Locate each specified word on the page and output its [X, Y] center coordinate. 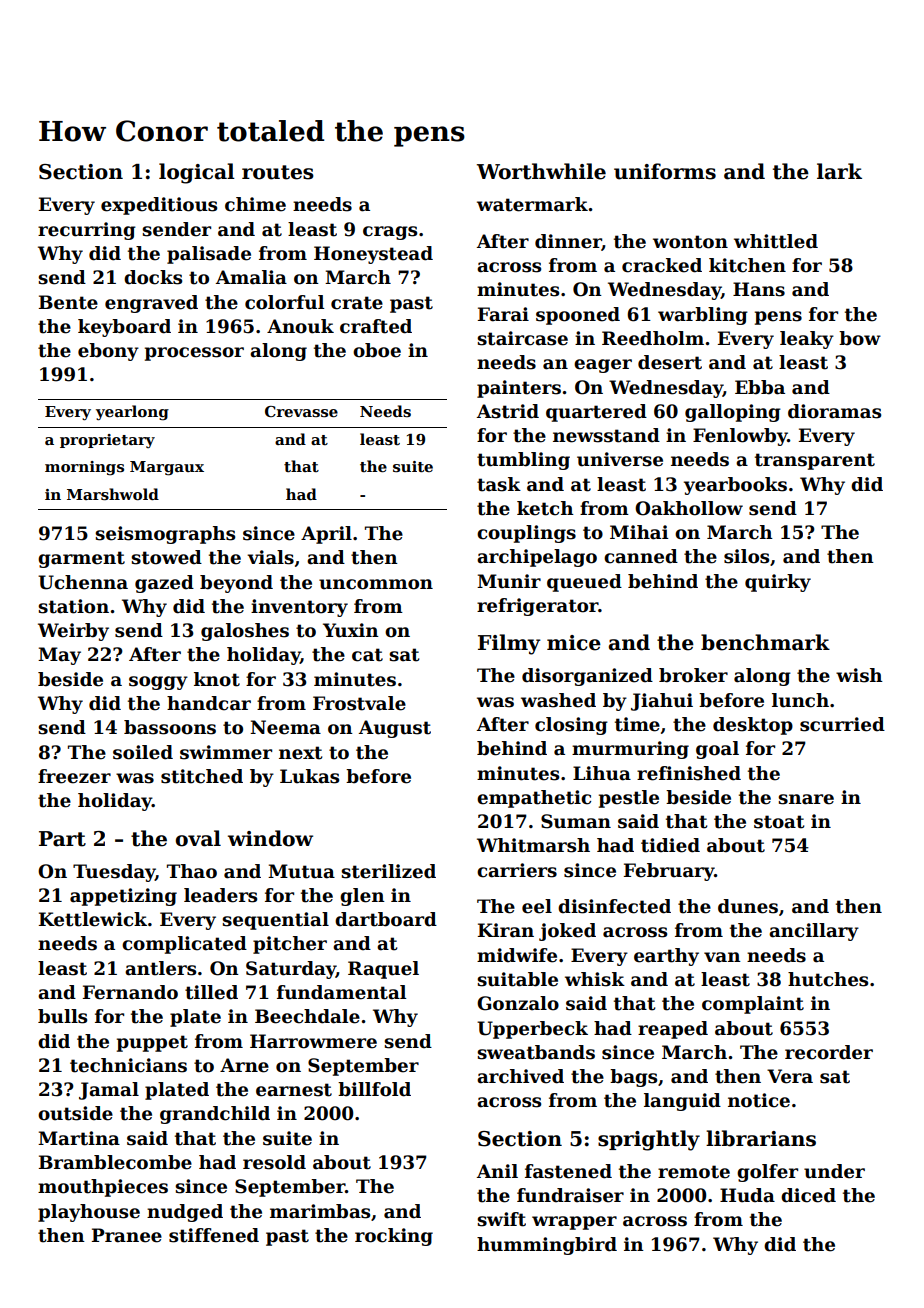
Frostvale [359, 703]
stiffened [214, 1235]
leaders [220, 895]
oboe [377, 350]
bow [860, 338]
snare [806, 799]
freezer [74, 776]
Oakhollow [689, 508]
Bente [68, 302]
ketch [545, 508]
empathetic [534, 799]
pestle [629, 799]
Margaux [167, 468]
